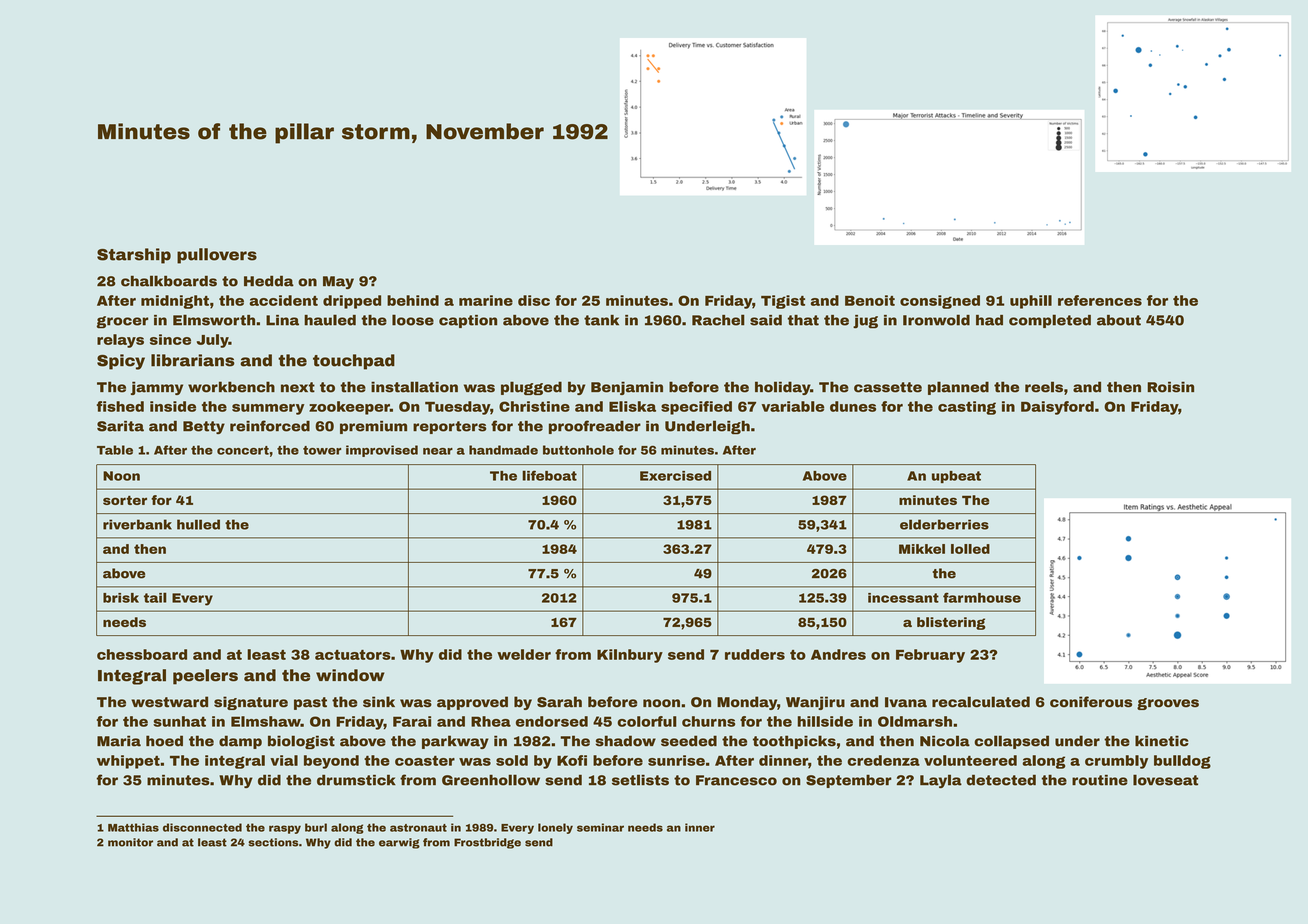  What do you see at coordinates (870, 300) in the image?
I see `Benoit` at bounding box center [870, 300].
